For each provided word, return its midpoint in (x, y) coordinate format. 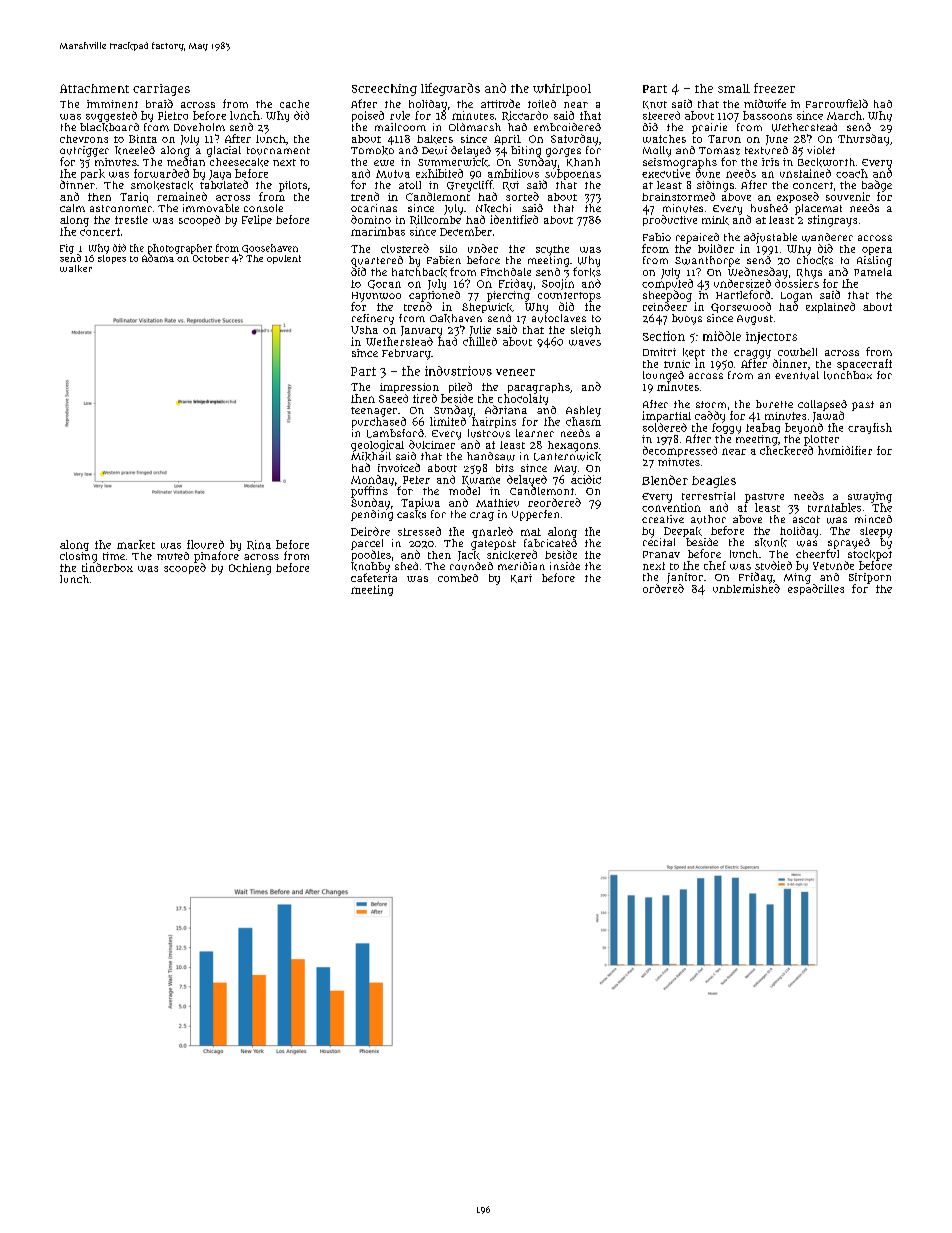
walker (76, 268)
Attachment (94, 88)
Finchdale (506, 272)
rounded (471, 566)
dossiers (797, 283)
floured (205, 544)
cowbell (797, 352)
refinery (373, 319)
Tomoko (372, 150)
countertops (569, 297)
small (734, 88)
